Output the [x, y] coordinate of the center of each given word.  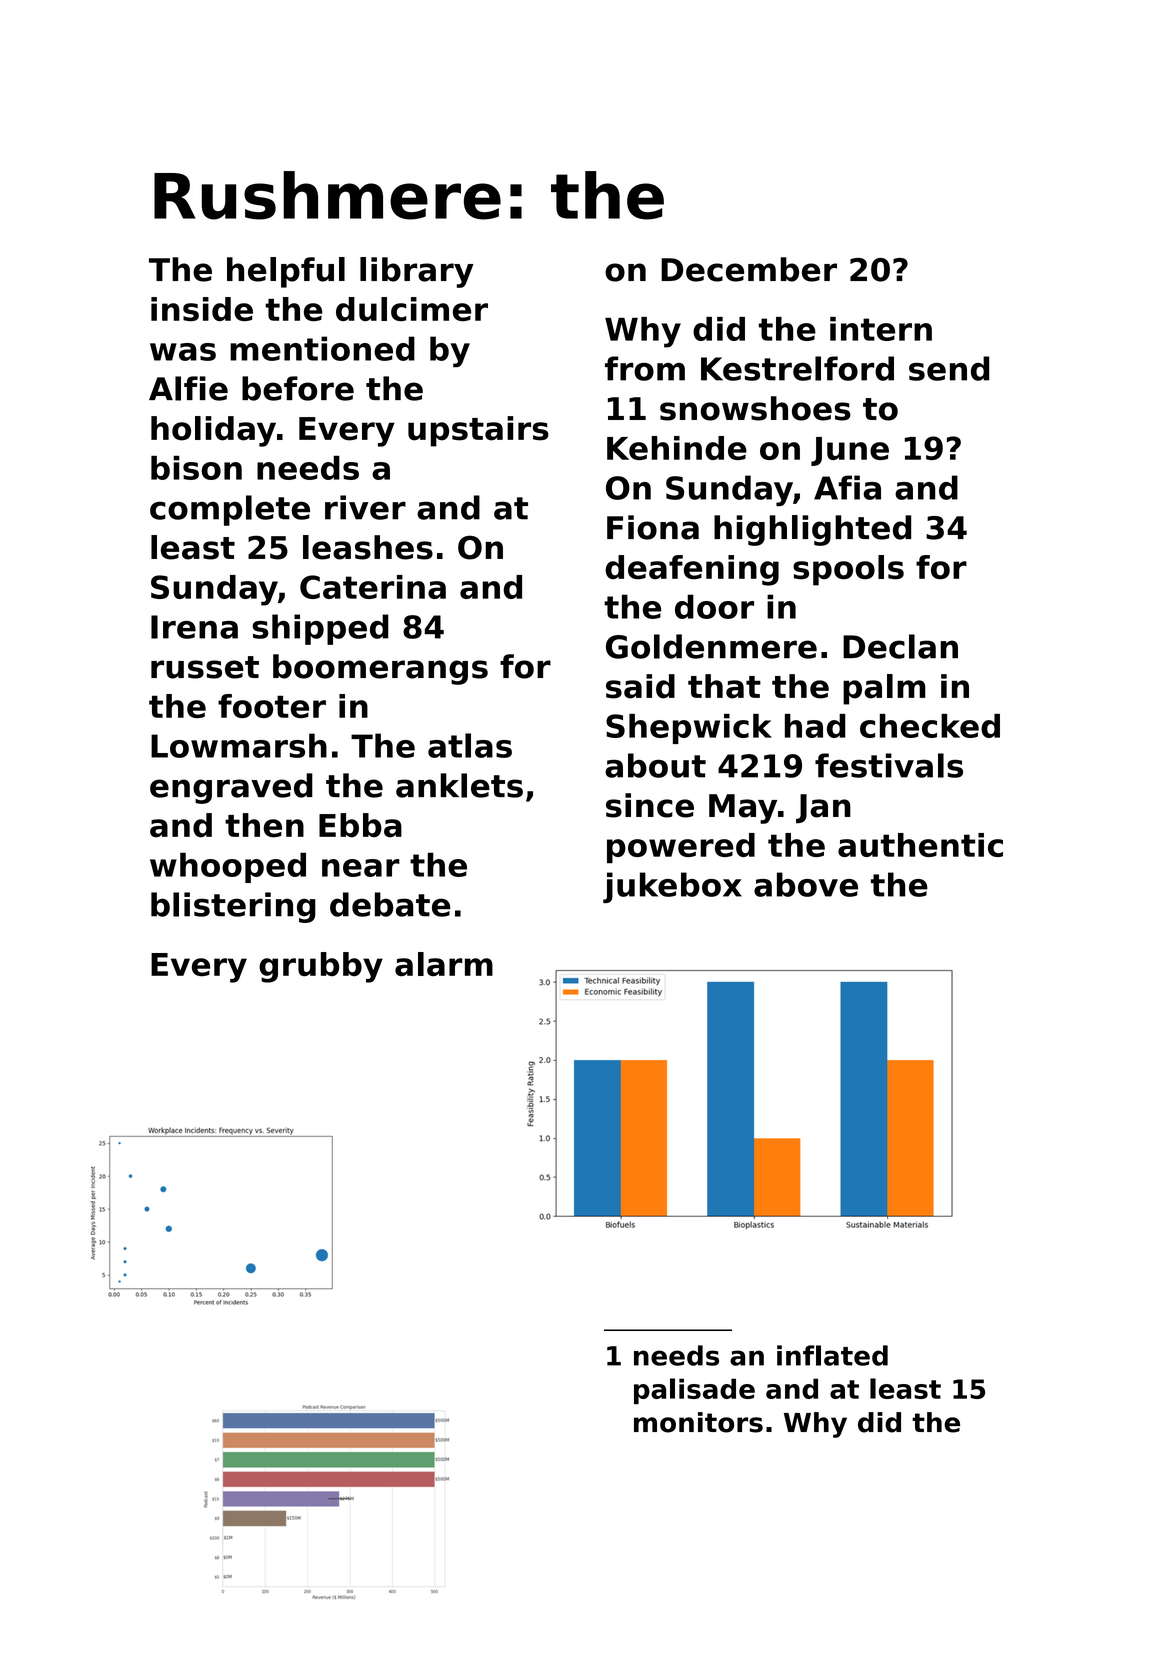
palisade [694, 1391]
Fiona [653, 527]
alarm [444, 964]
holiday [213, 431]
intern [881, 329]
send [949, 368]
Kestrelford [797, 368]
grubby [321, 967]
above [806, 884]
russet [205, 667]
